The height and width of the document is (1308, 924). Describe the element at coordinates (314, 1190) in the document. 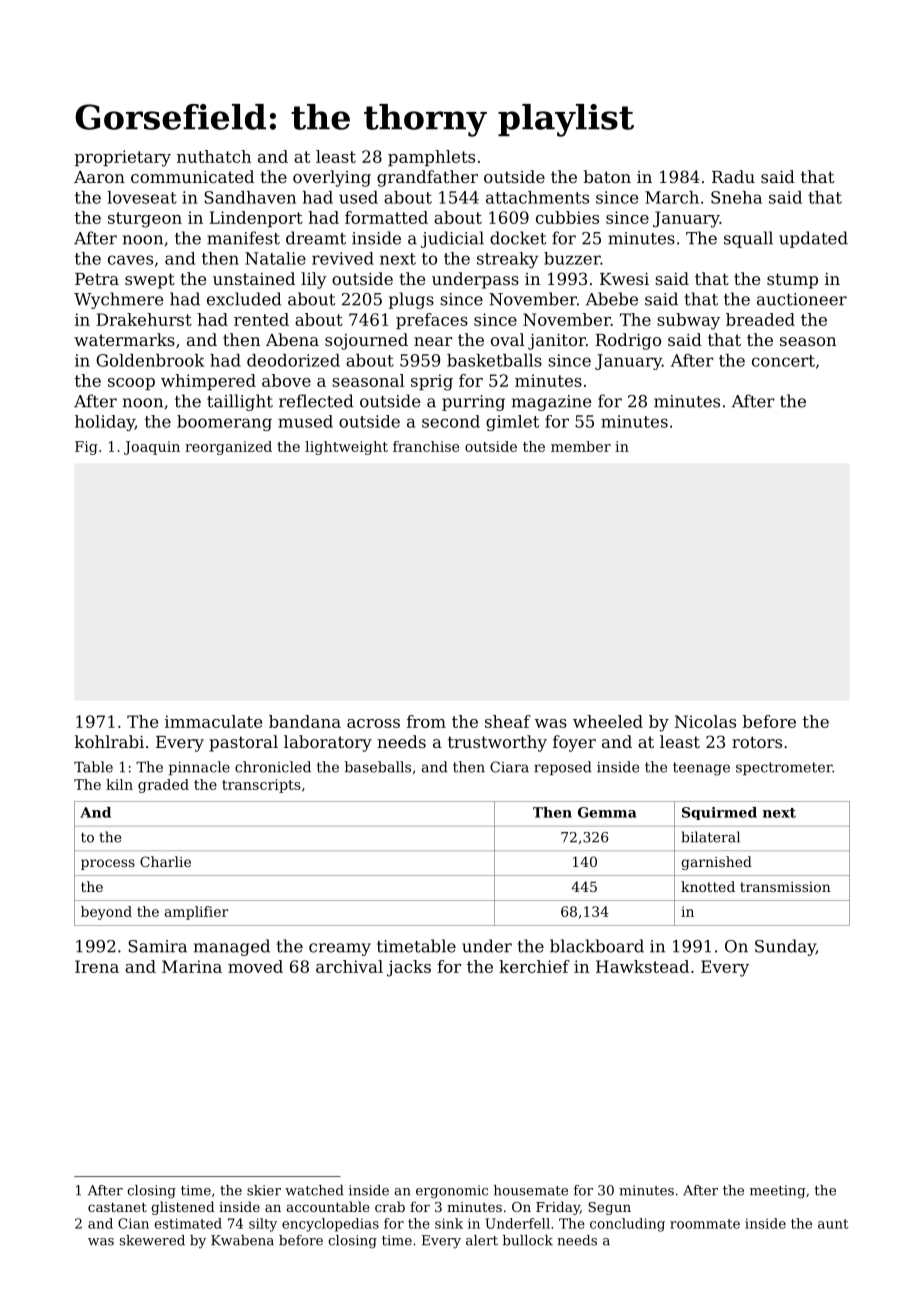

I see `watched` at that location.
